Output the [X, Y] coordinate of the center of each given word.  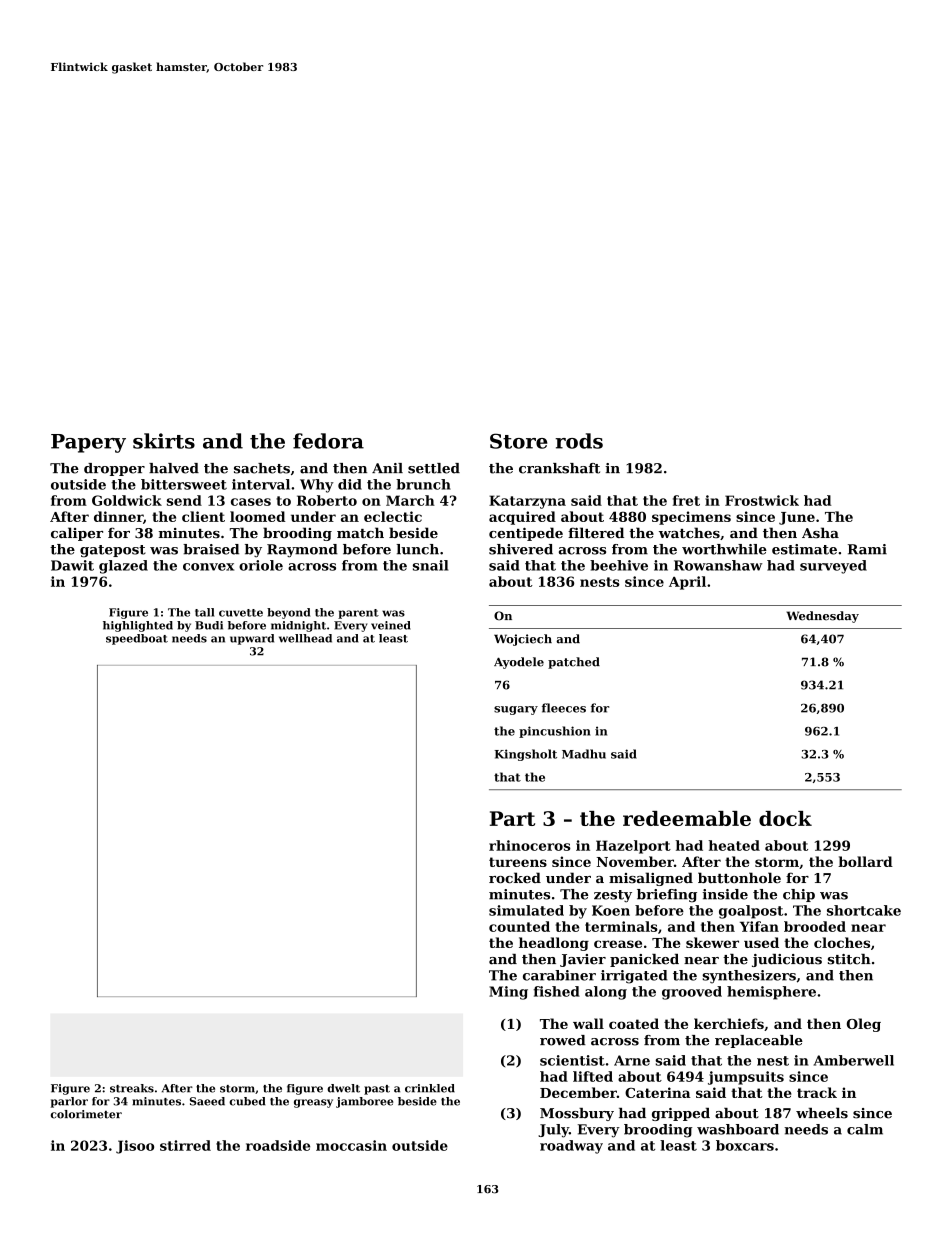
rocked [515, 877]
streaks [132, 1088]
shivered [521, 549]
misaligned [651, 879]
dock [785, 818]
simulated [526, 910]
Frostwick [762, 500]
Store [518, 441]
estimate [804, 549]
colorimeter [86, 1114]
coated [634, 1023]
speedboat [137, 639]
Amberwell [854, 1060]
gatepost [113, 551]
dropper [114, 469]
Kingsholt [526, 755]
